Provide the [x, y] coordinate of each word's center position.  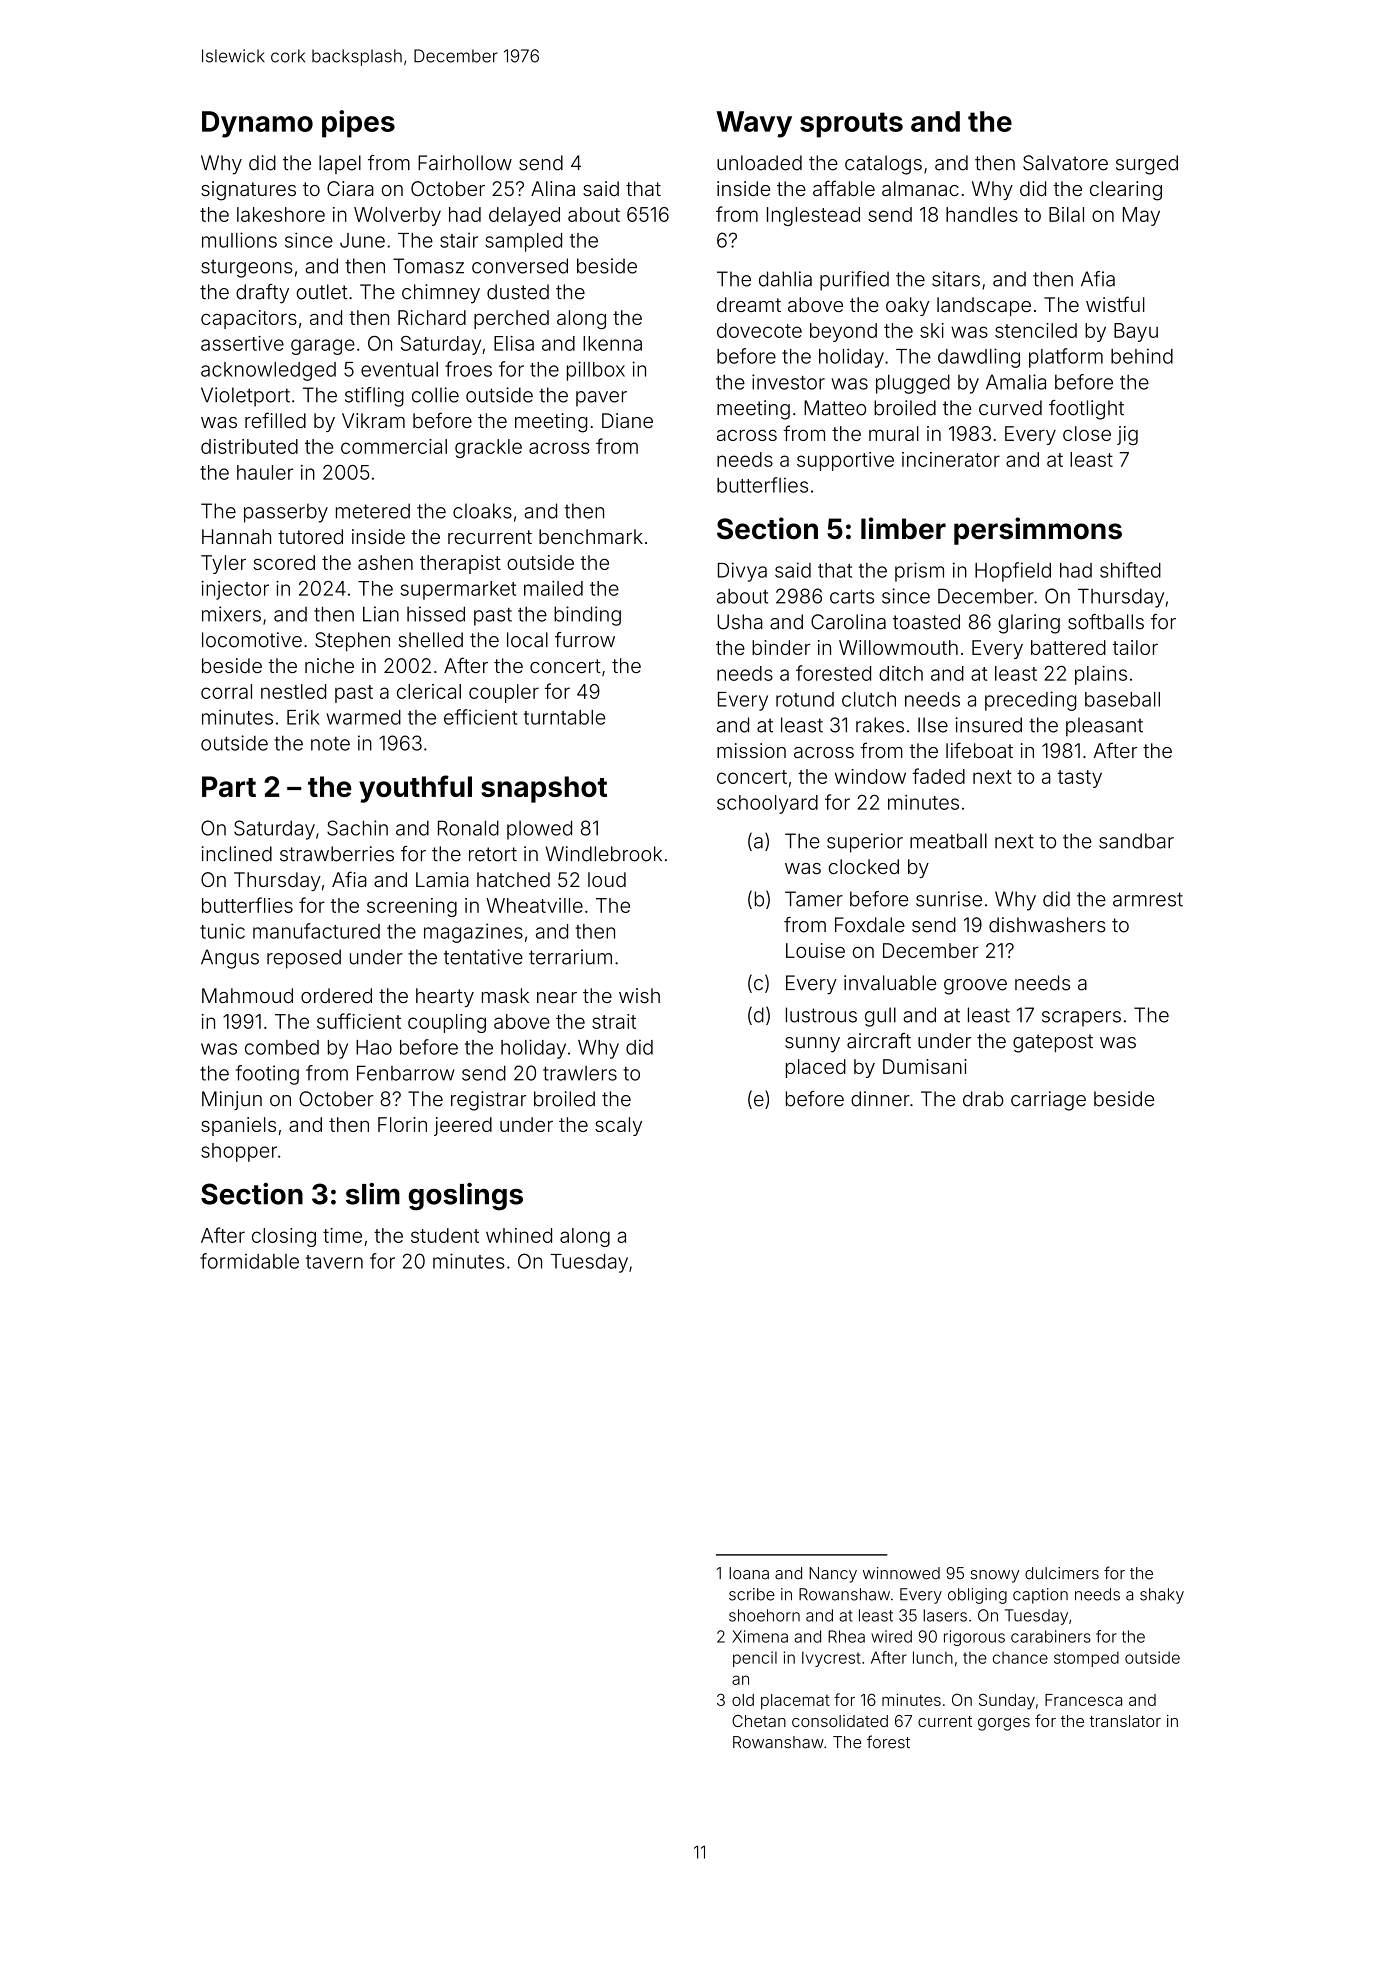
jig [1127, 435]
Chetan [759, 1721]
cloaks [482, 511]
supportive [845, 461]
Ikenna [612, 343]
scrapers [1081, 1019]
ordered [336, 995]
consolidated [840, 1721]
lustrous [821, 1015]
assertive [242, 343]
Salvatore [1065, 163]
